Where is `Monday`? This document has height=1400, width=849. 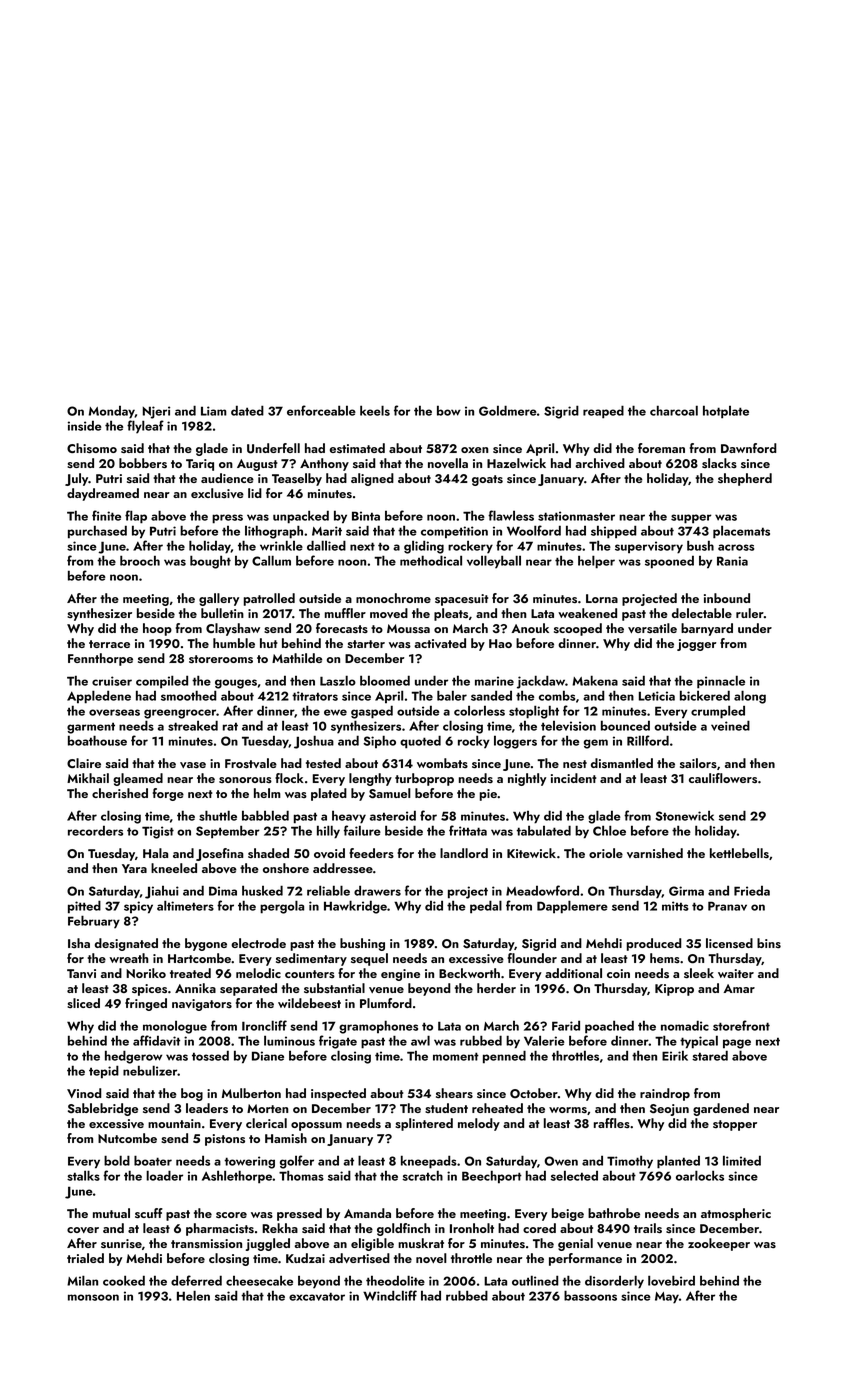 Monday is located at coordinates (112, 412).
